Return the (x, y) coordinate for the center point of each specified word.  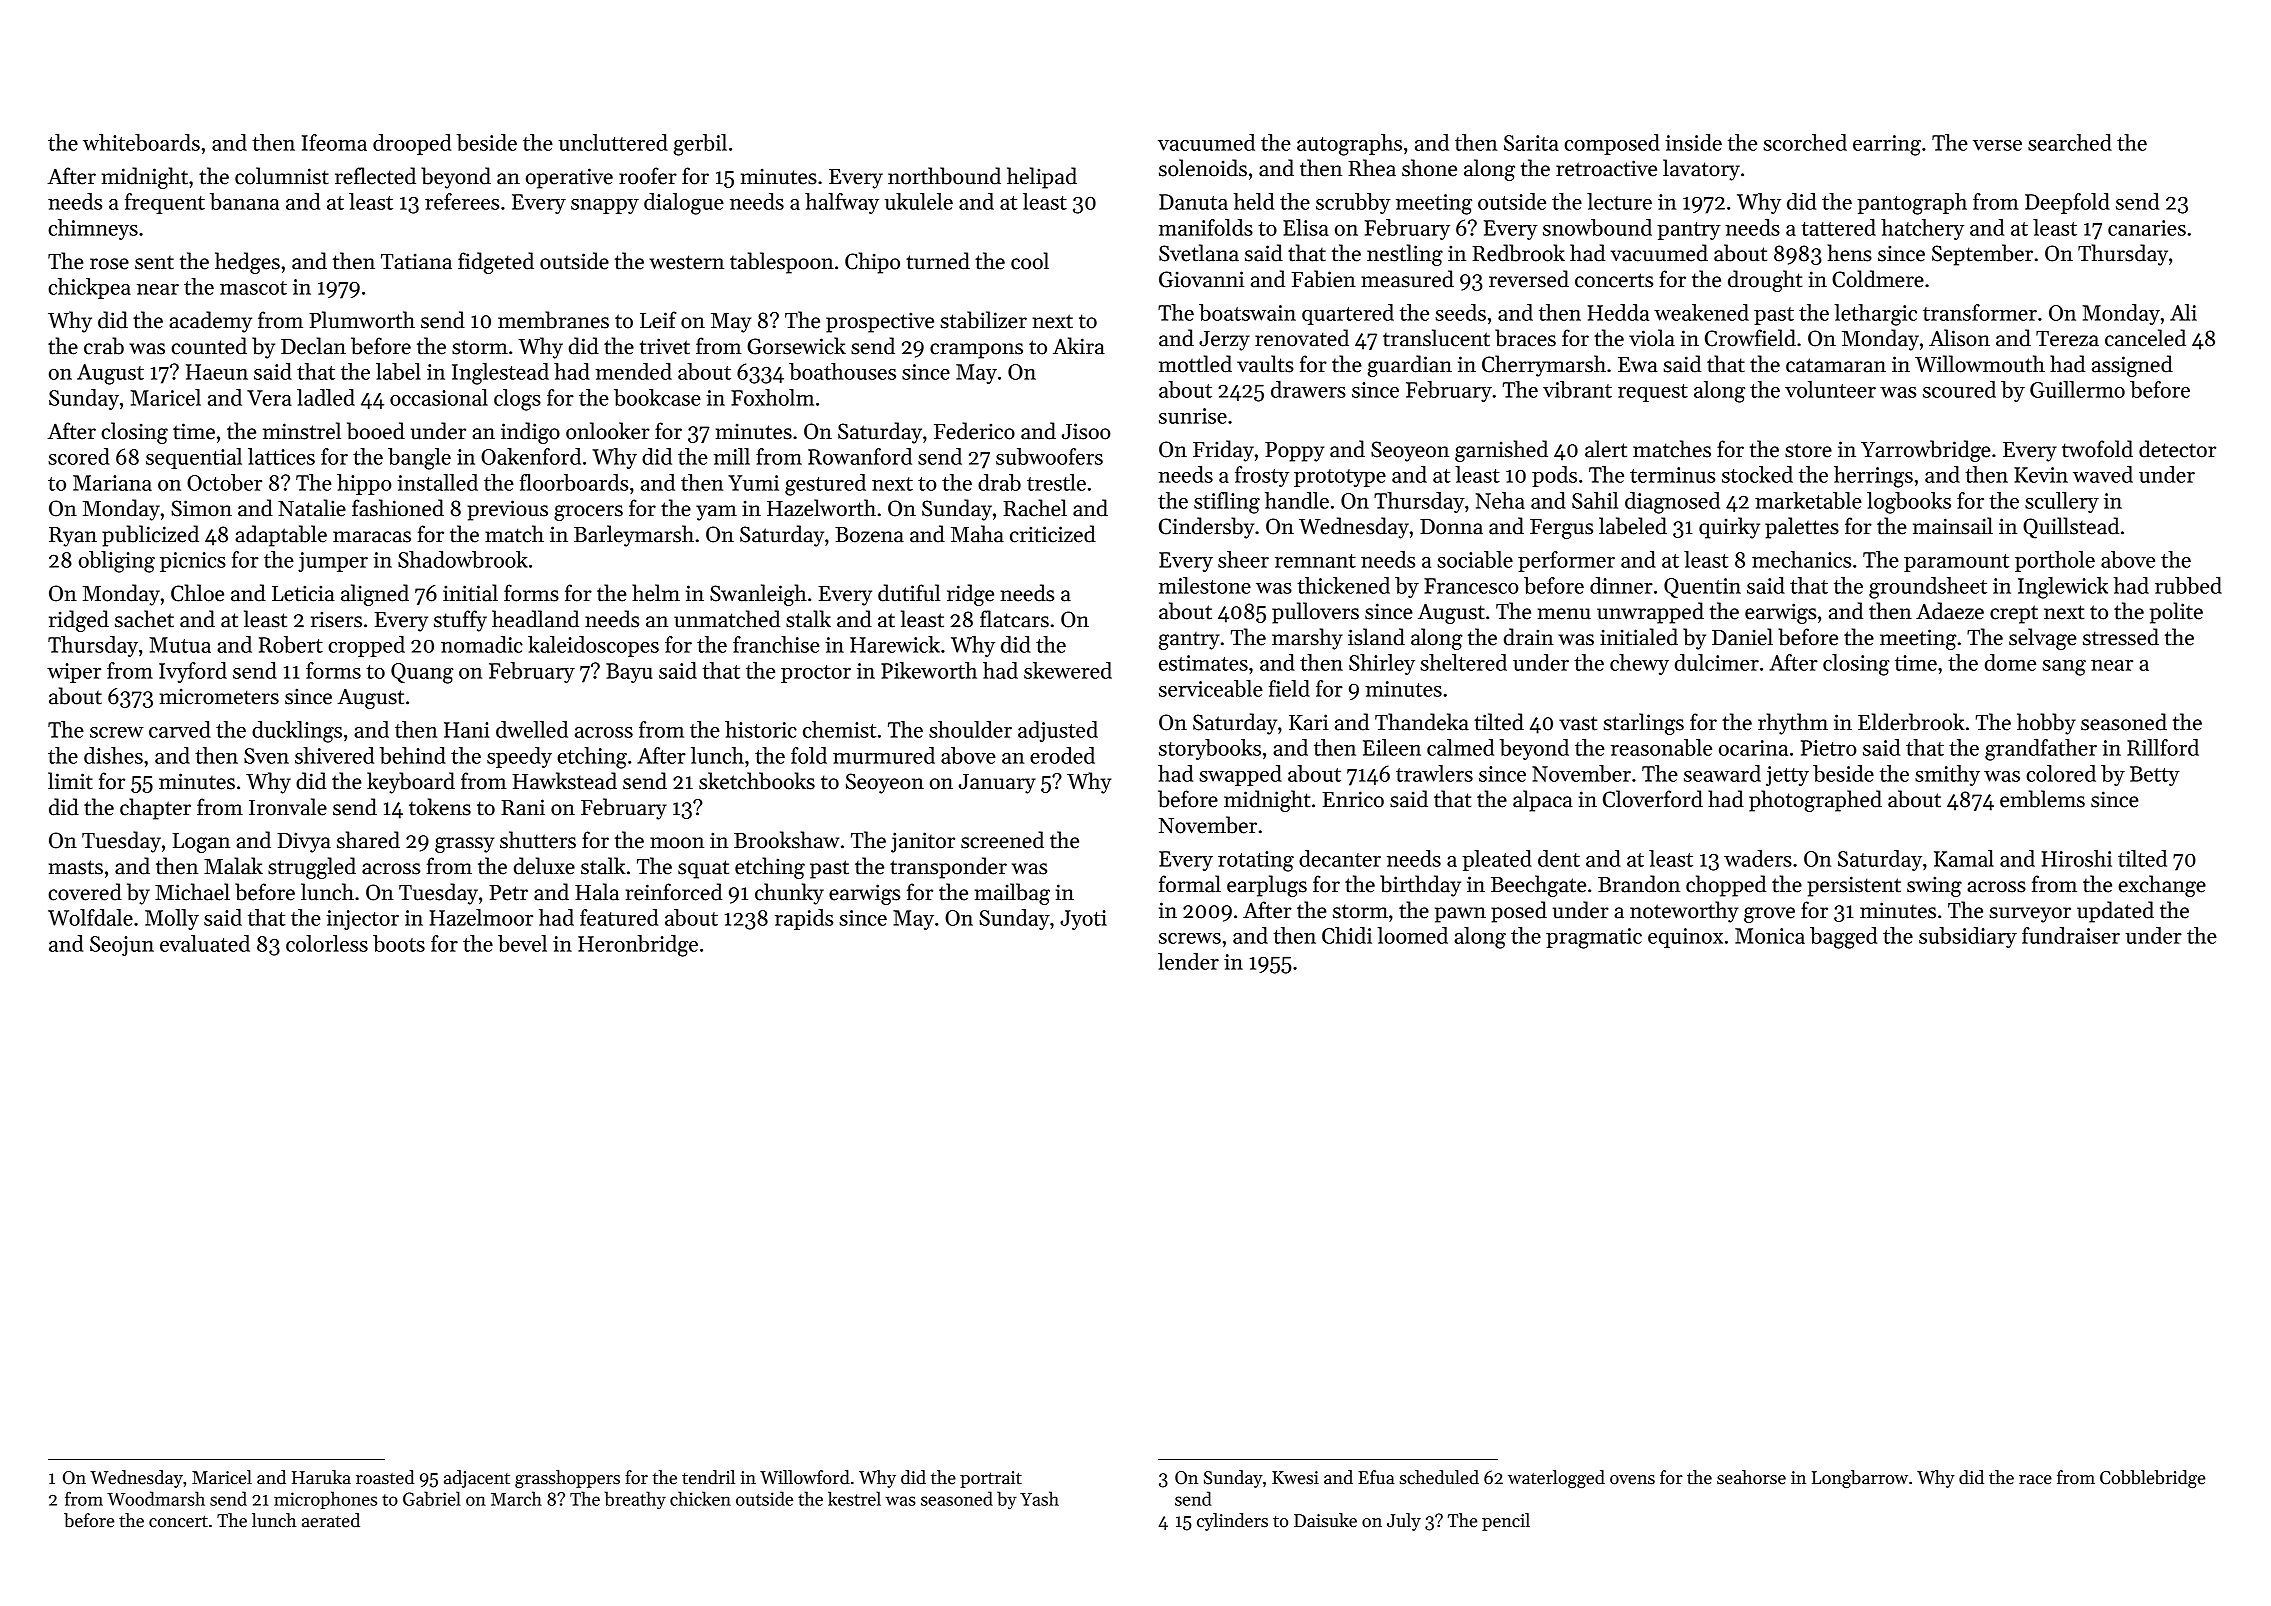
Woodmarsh (156, 1498)
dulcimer (1717, 662)
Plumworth (362, 320)
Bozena (869, 535)
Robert (291, 644)
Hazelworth (821, 508)
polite (2176, 613)
